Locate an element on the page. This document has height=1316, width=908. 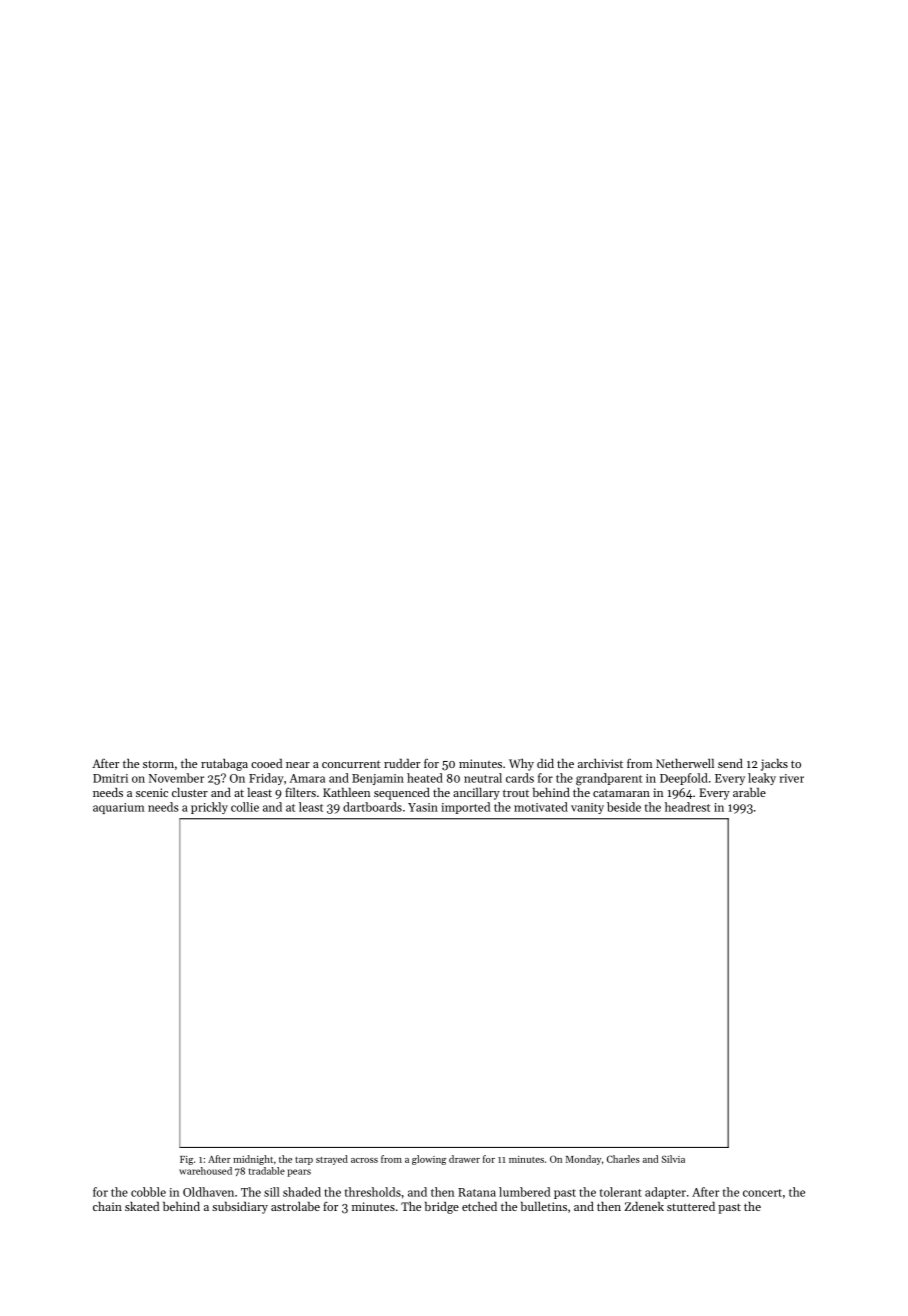
sequenced is located at coordinates (402, 794).
